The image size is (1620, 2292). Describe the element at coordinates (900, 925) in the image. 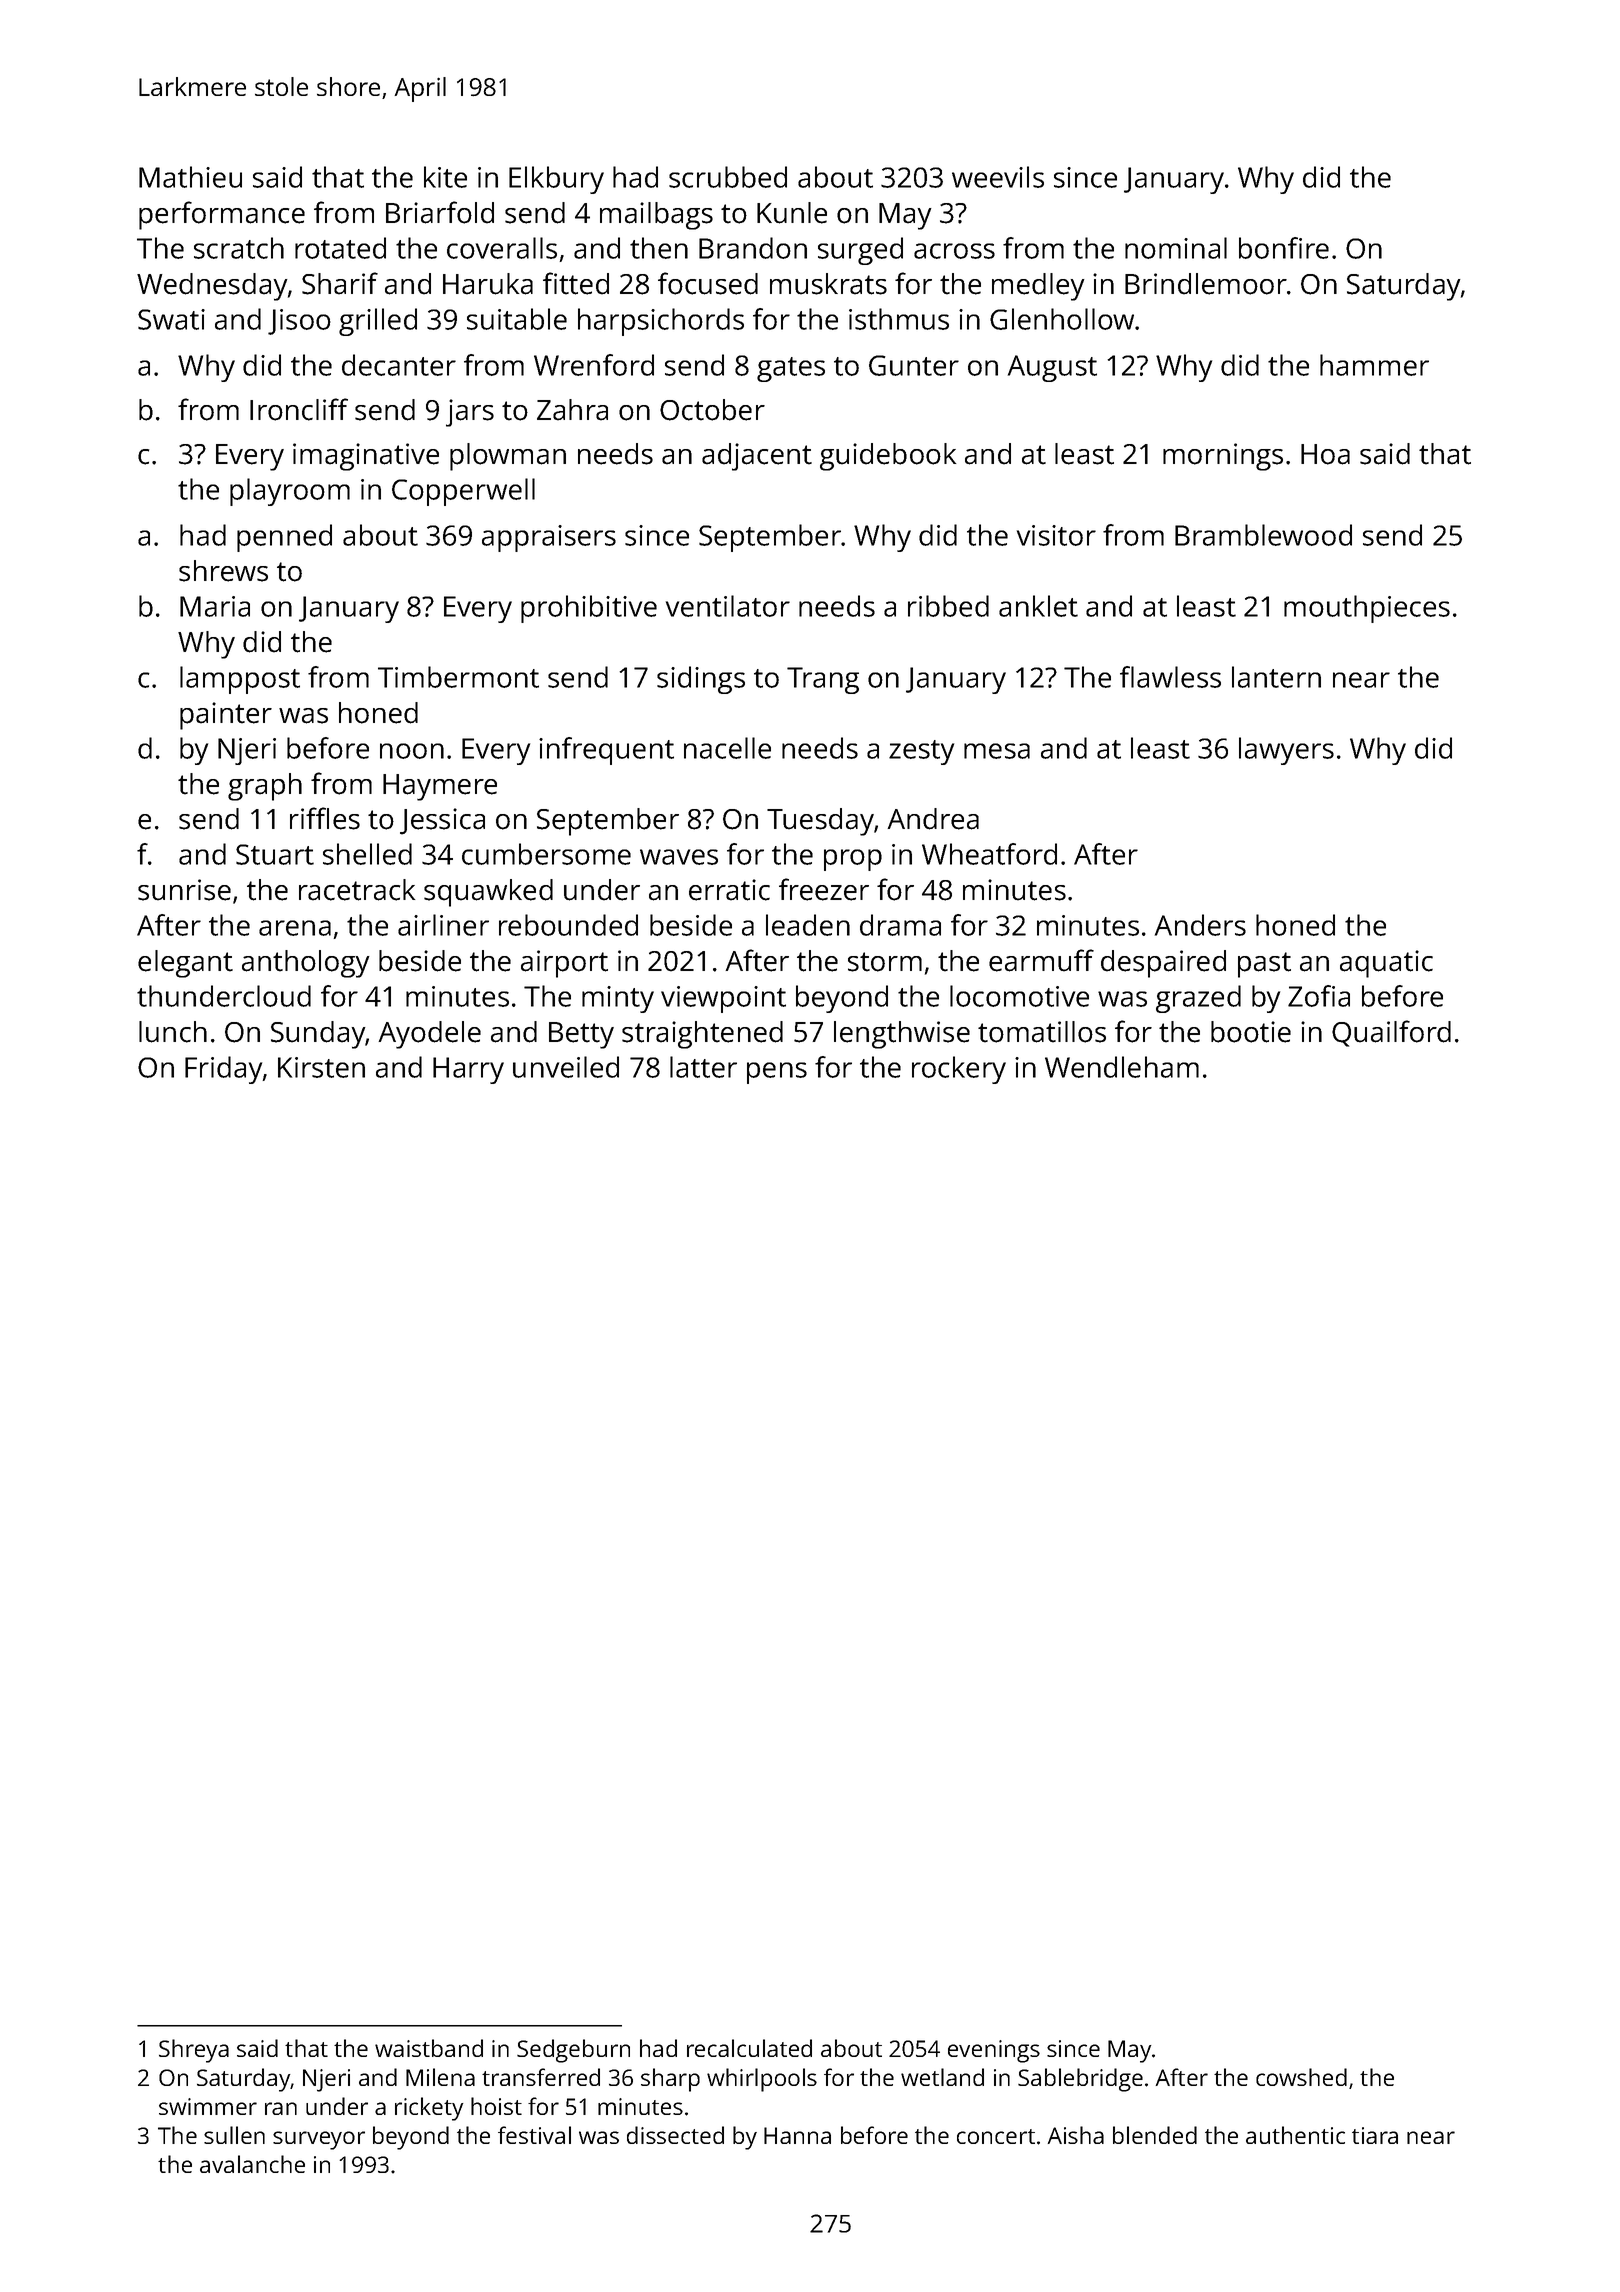

I see `drama` at that location.
